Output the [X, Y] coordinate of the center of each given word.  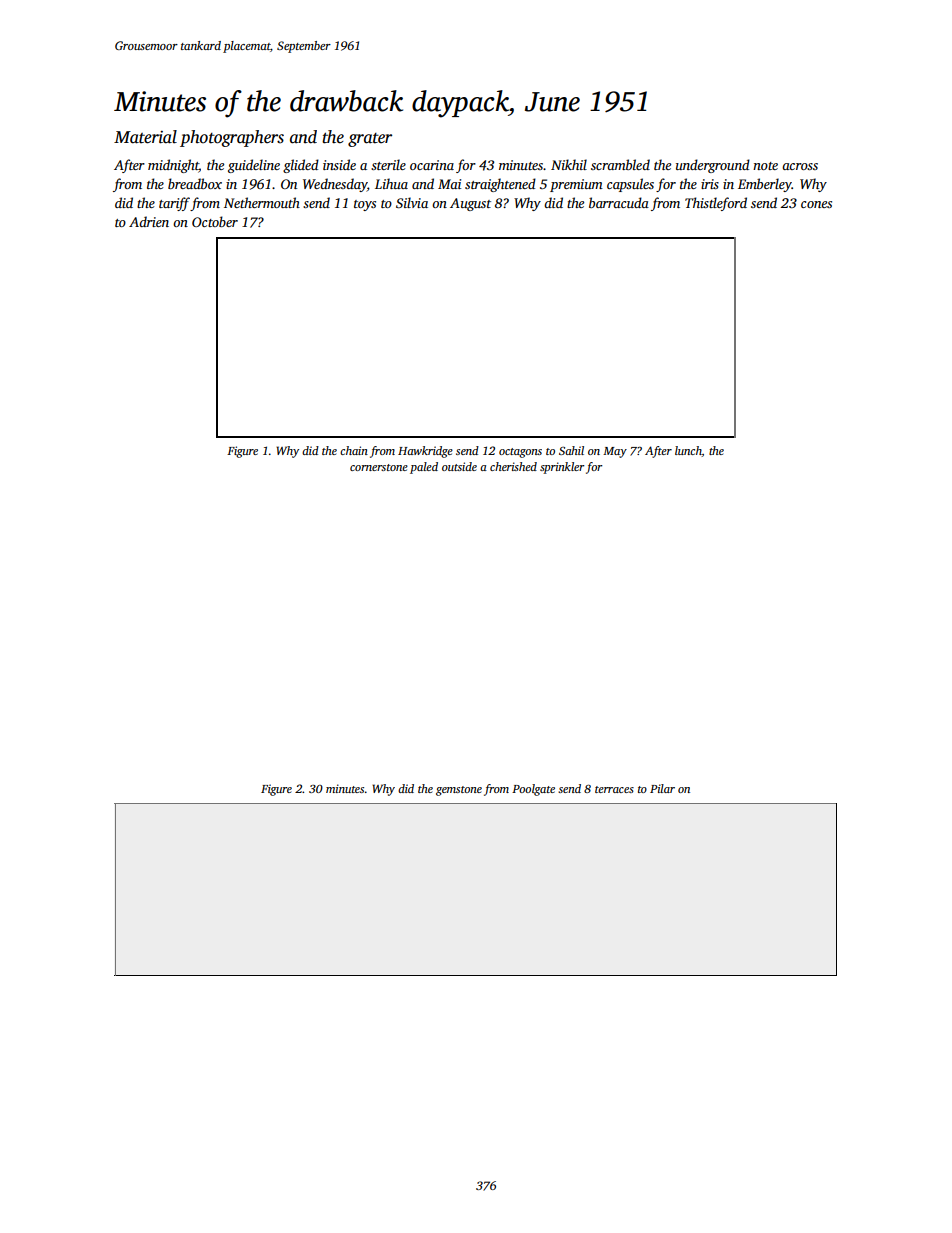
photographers [232, 138]
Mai [449, 184]
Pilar [662, 788]
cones [816, 204]
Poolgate [533, 790]
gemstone [459, 791]
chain [354, 450]
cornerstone [379, 467]
